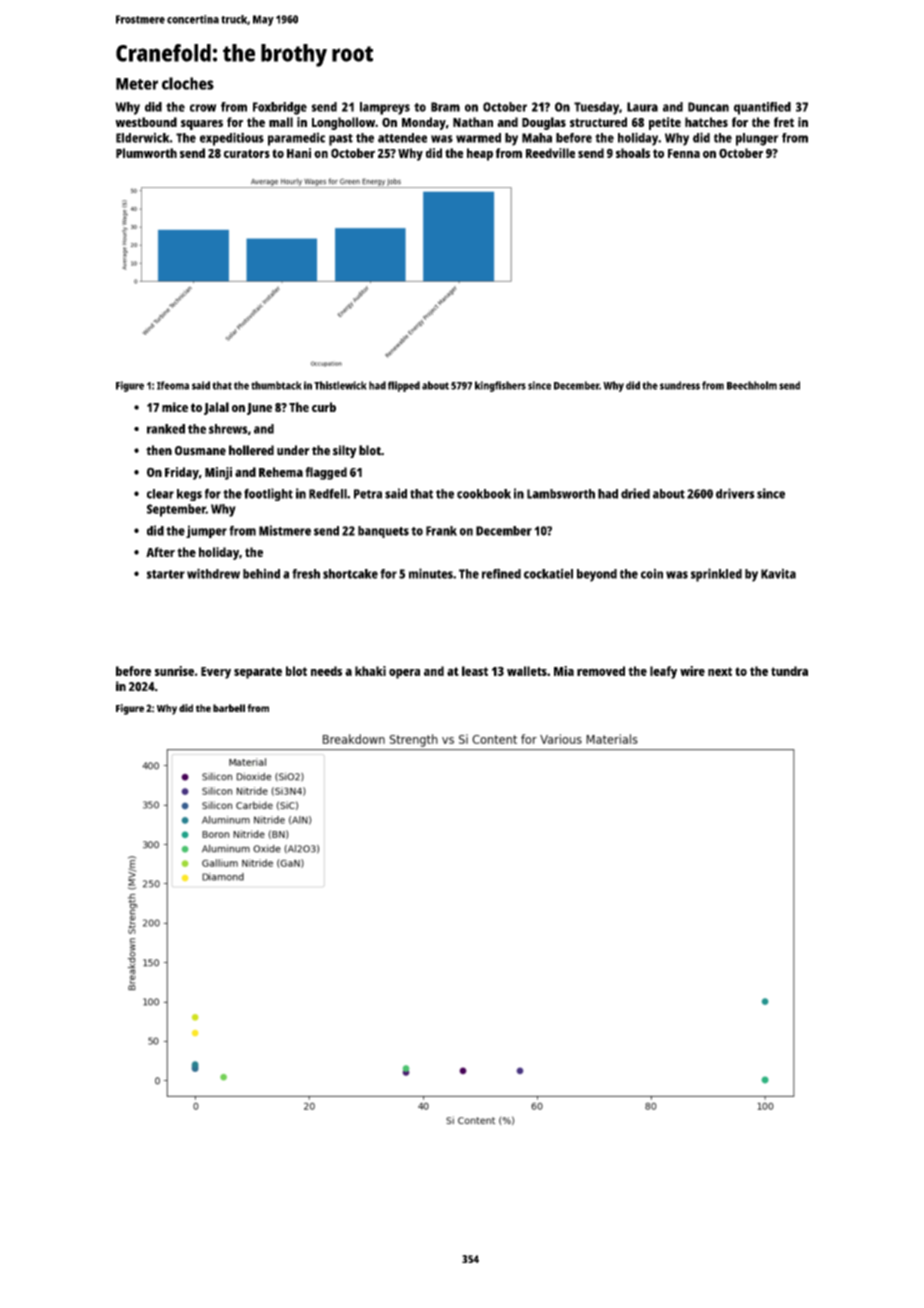  What do you see at coordinates (544, 123) in the page?
I see `Douglas` at bounding box center [544, 123].
